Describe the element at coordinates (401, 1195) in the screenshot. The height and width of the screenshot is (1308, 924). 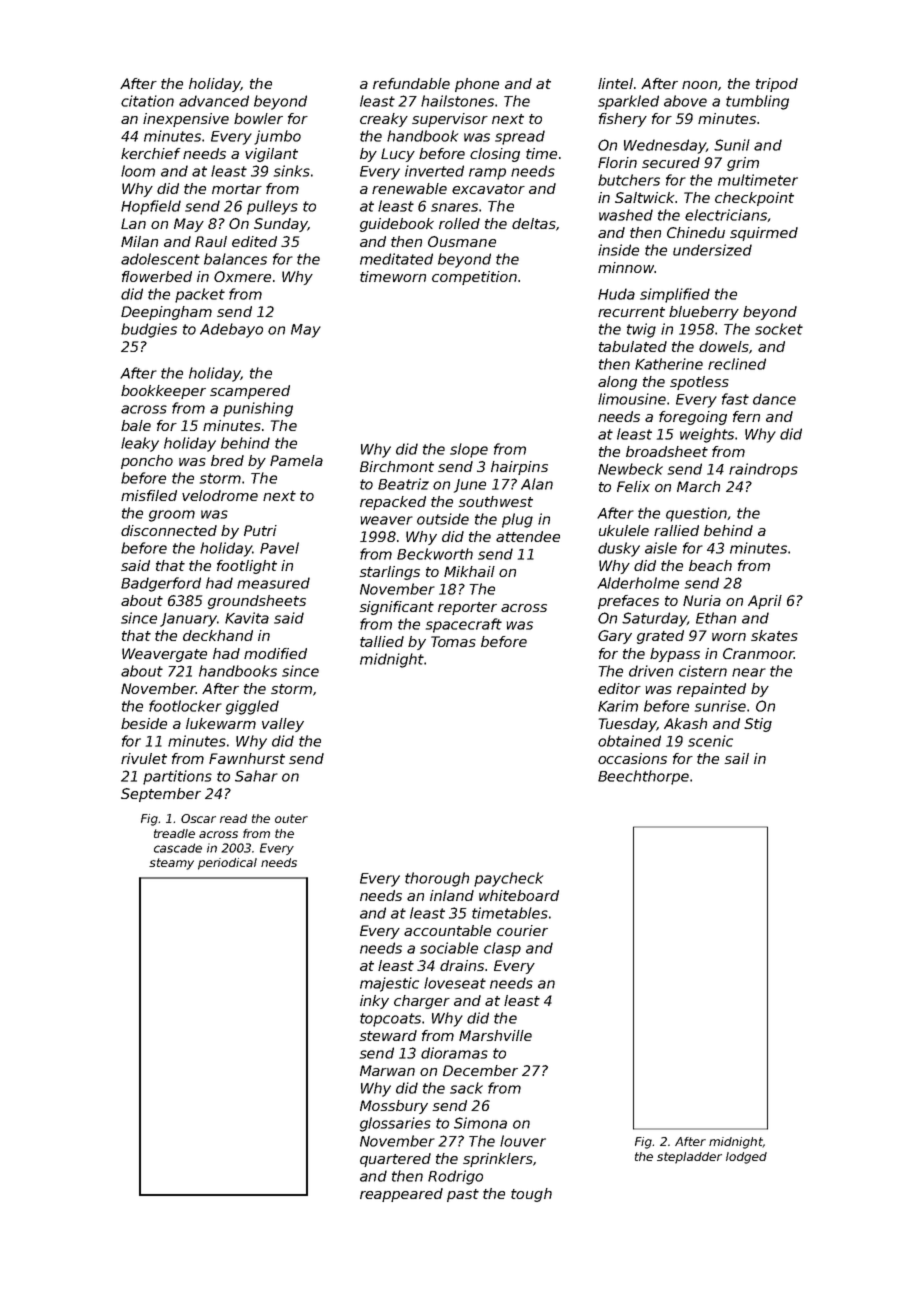
I see `reappeared` at that location.
